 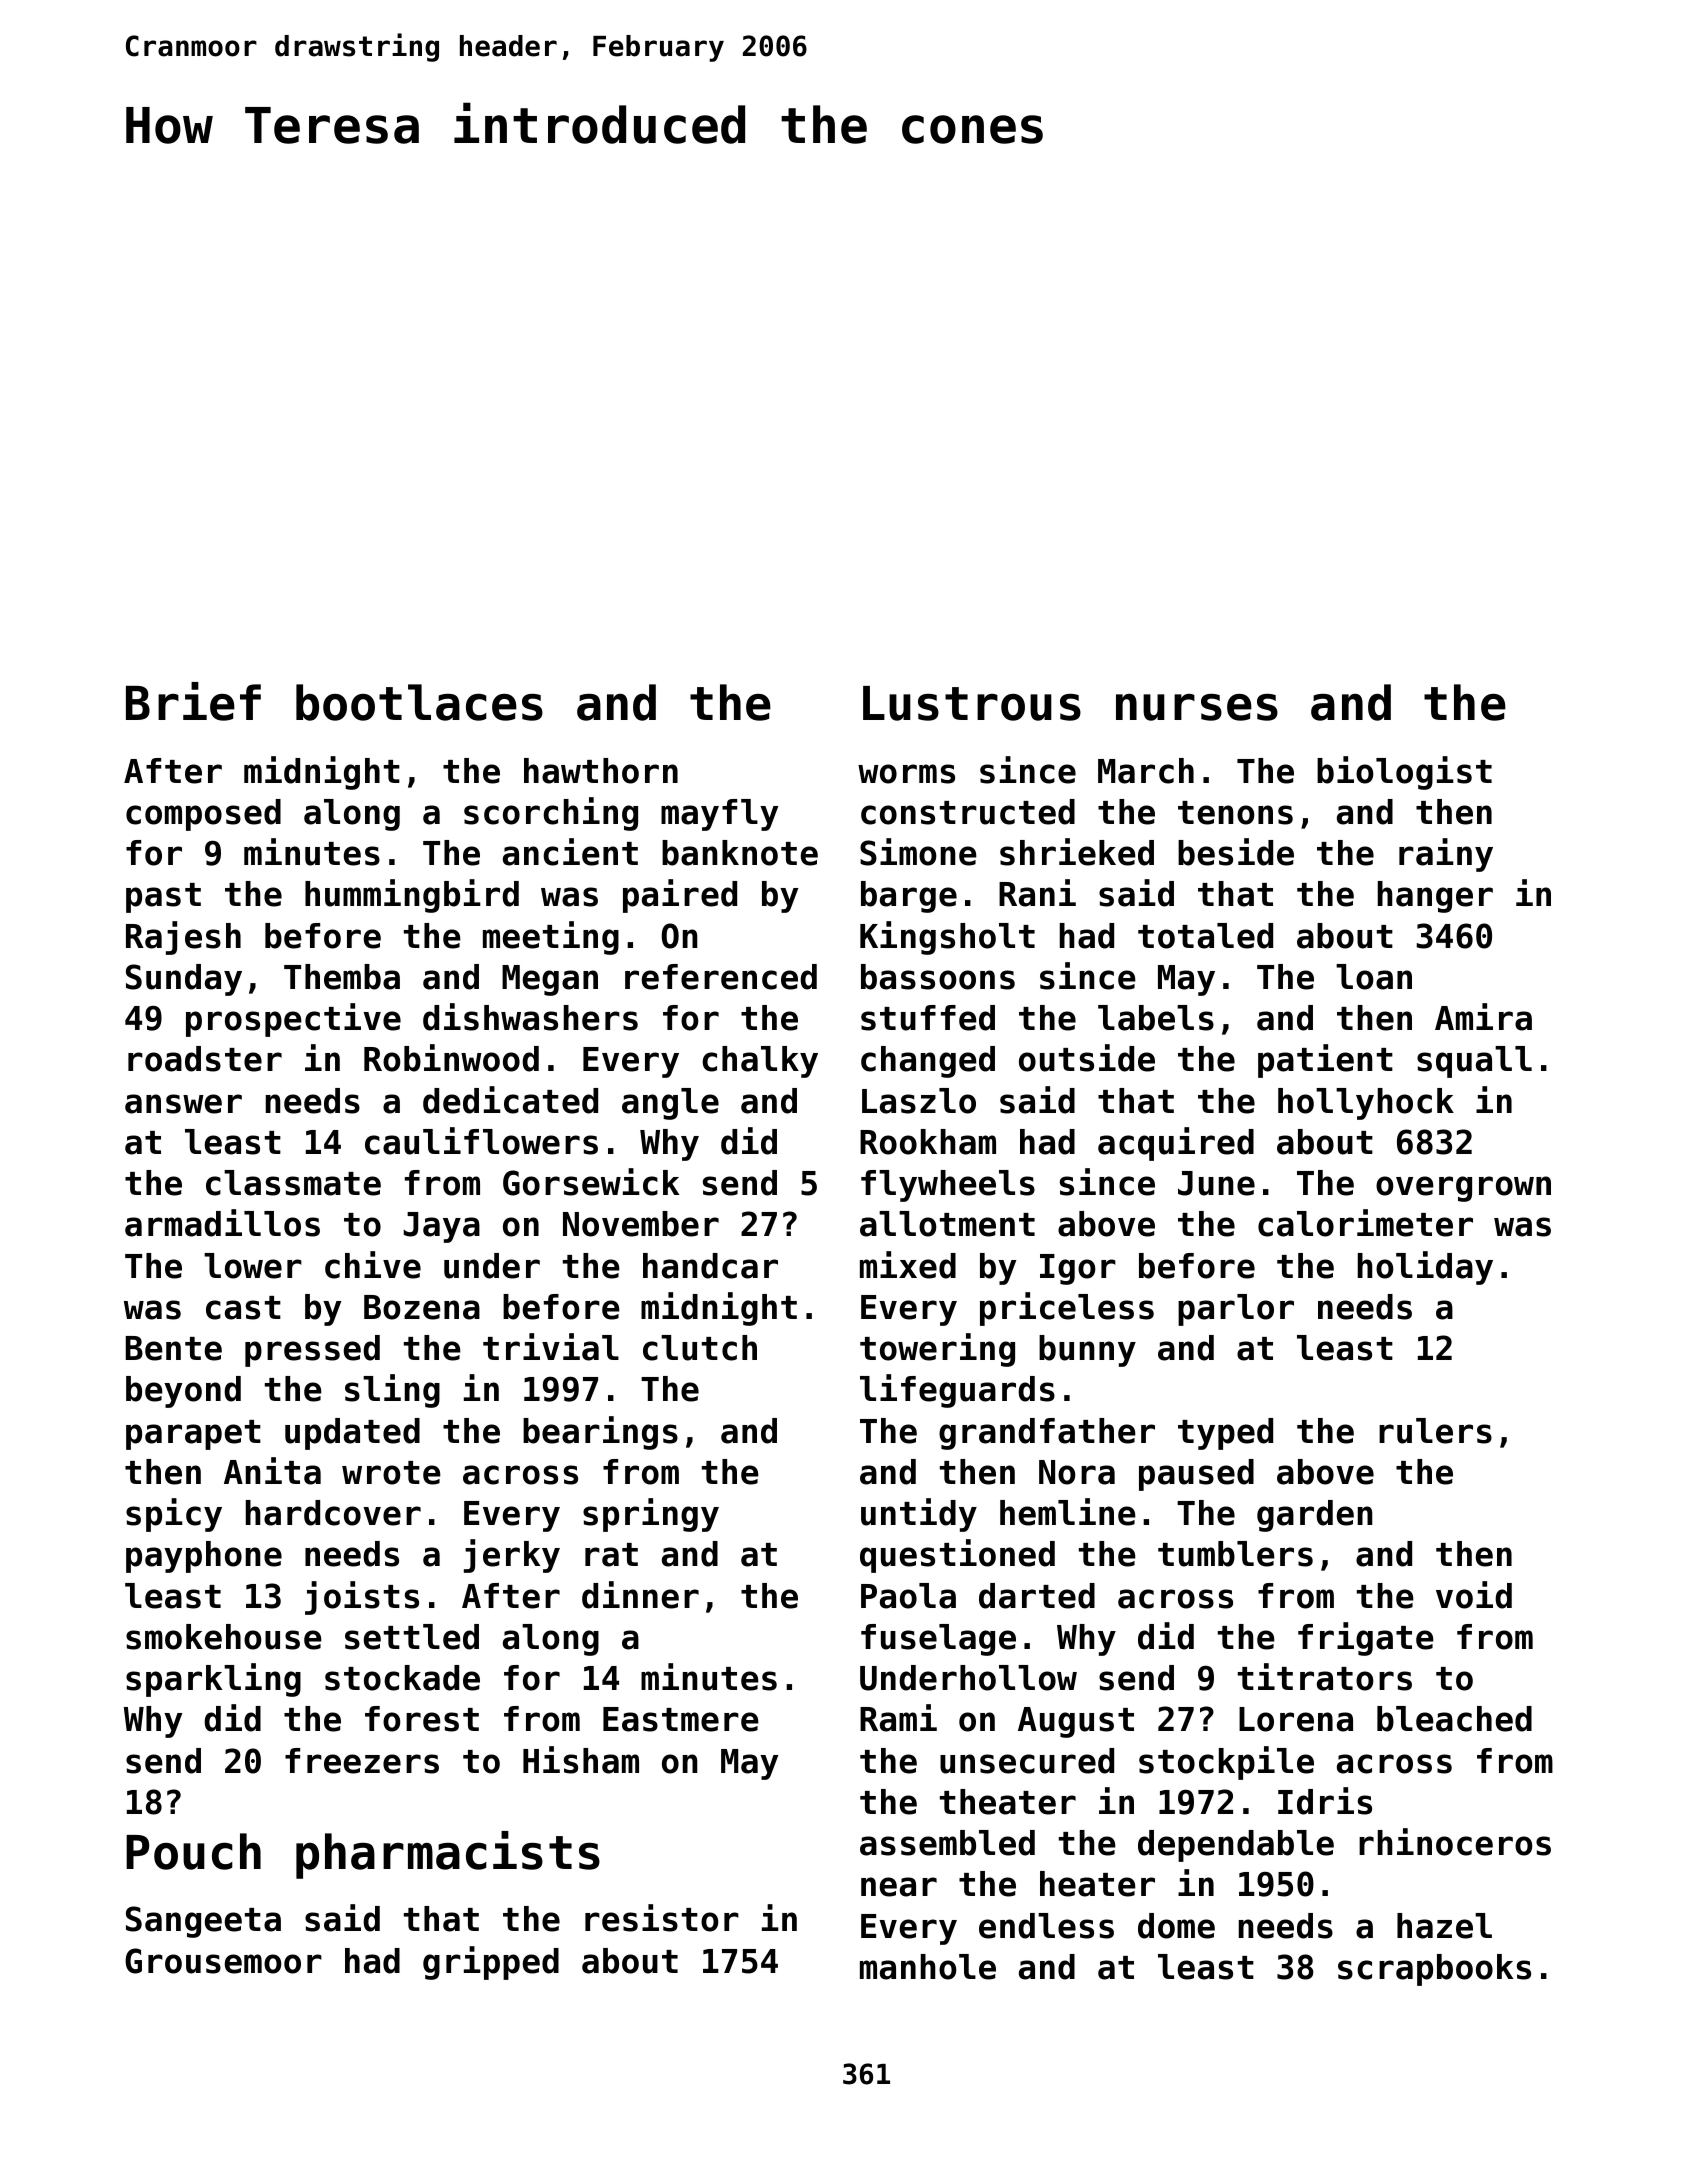 What do you see at coordinates (1435, 1431) in the screenshot?
I see `rulers` at bounding box center [1435, 1431].
